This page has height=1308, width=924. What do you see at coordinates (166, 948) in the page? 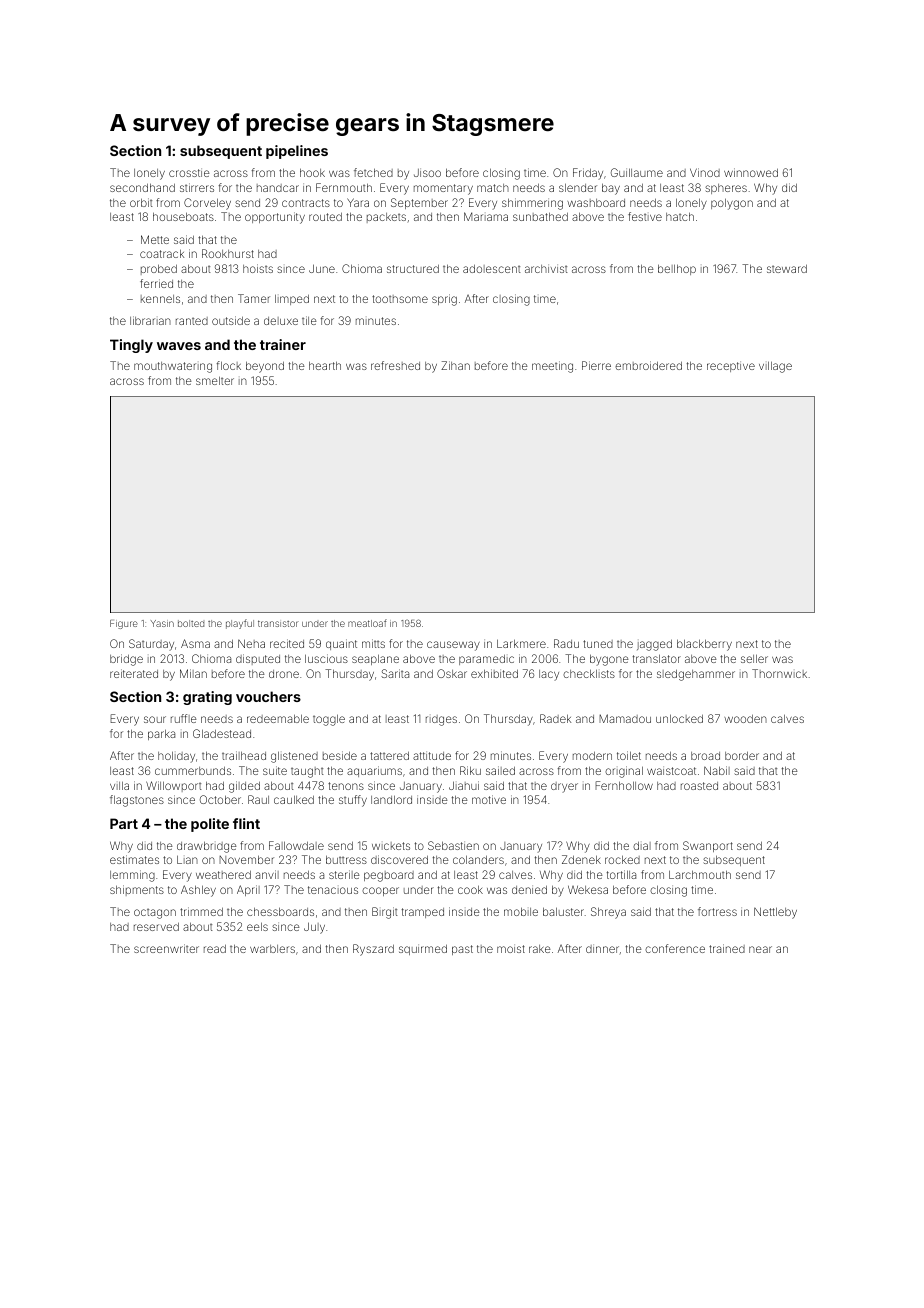
I see `screenwriter` at bounding box center [166, 948].
